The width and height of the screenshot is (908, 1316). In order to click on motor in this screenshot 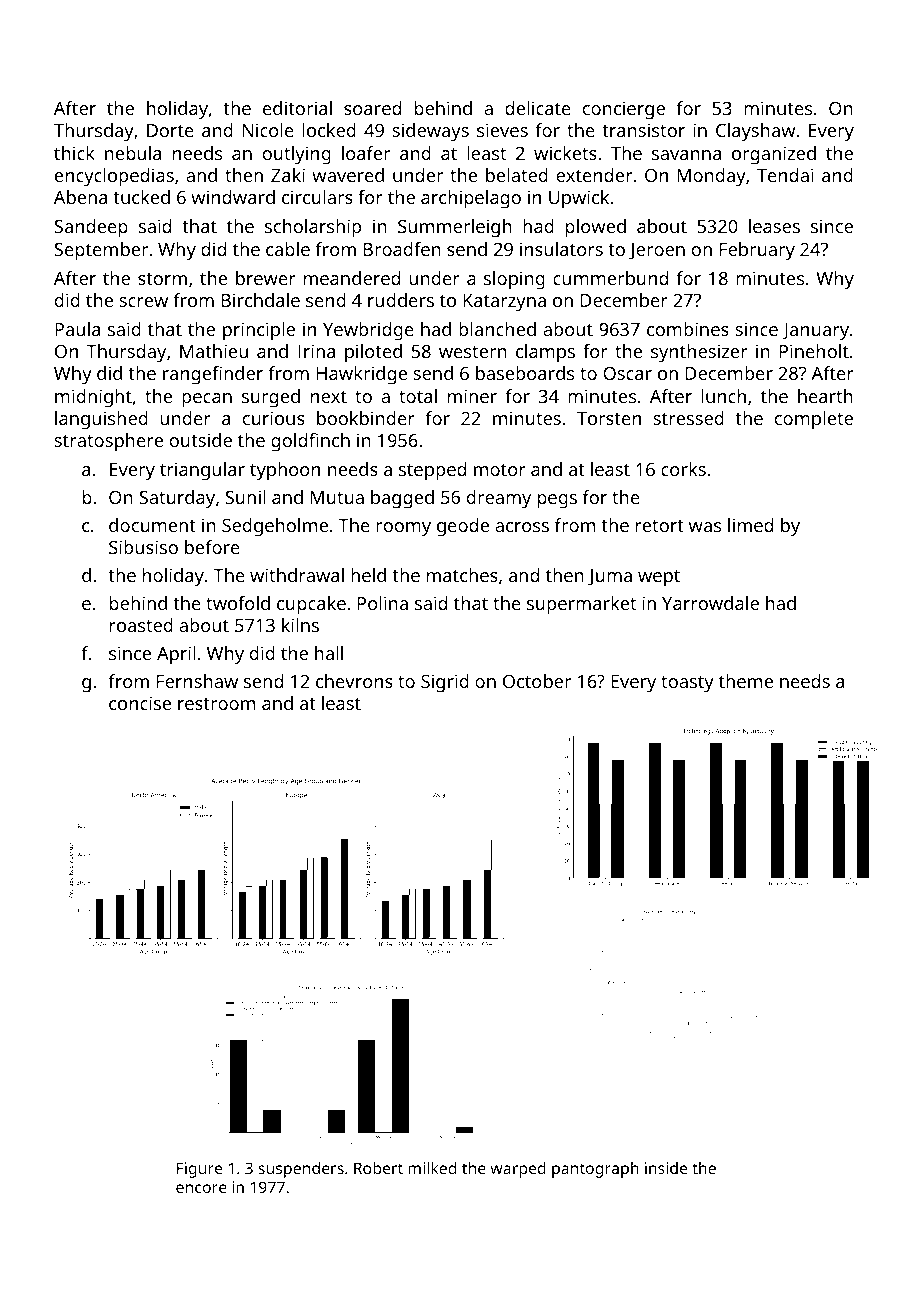, I will do `click(500, 470)`.
